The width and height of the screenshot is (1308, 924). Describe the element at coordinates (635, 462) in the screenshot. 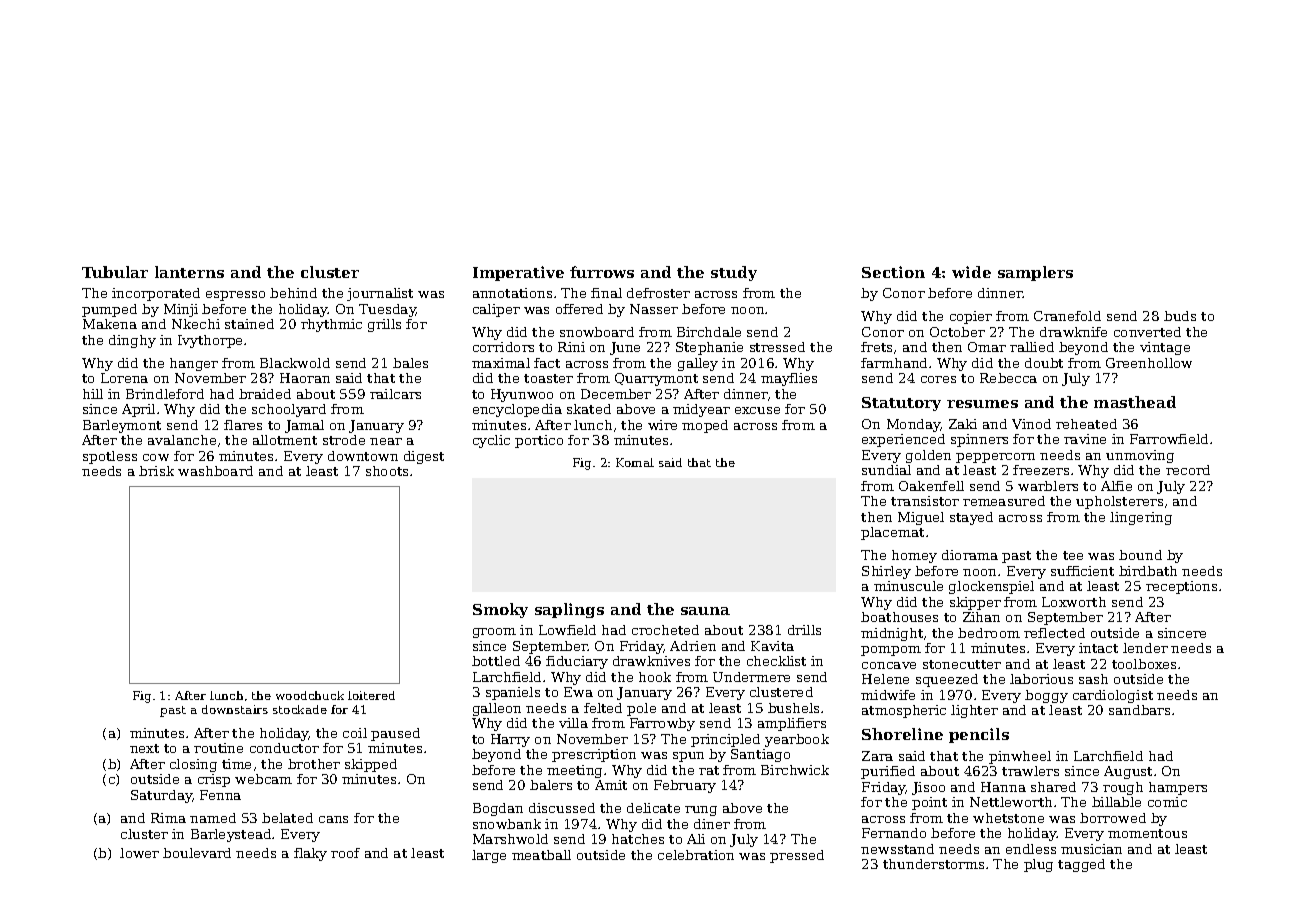

I see `Komal` at that location.
